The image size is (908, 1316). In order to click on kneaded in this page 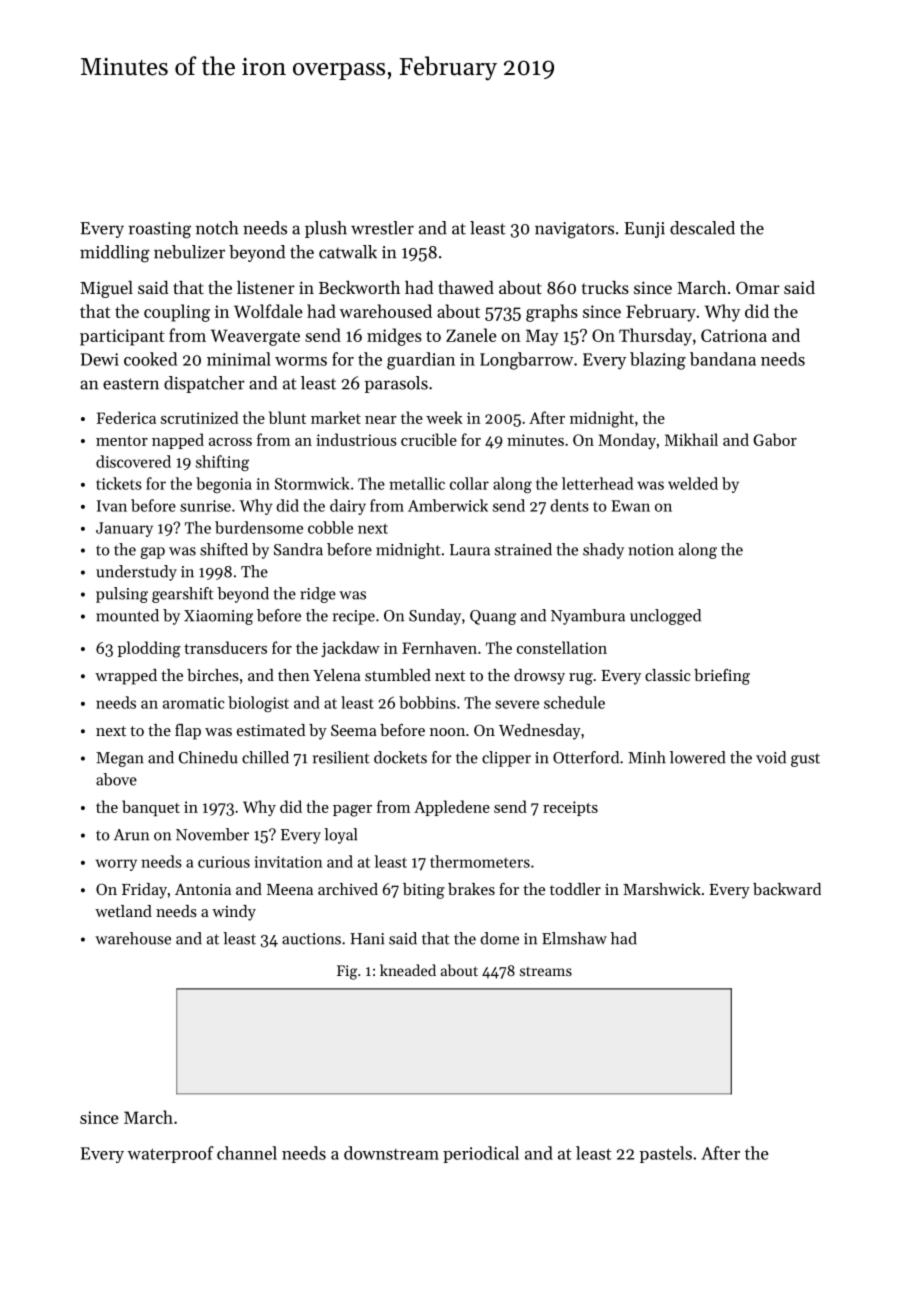, I will do `click(408, 970)`.
